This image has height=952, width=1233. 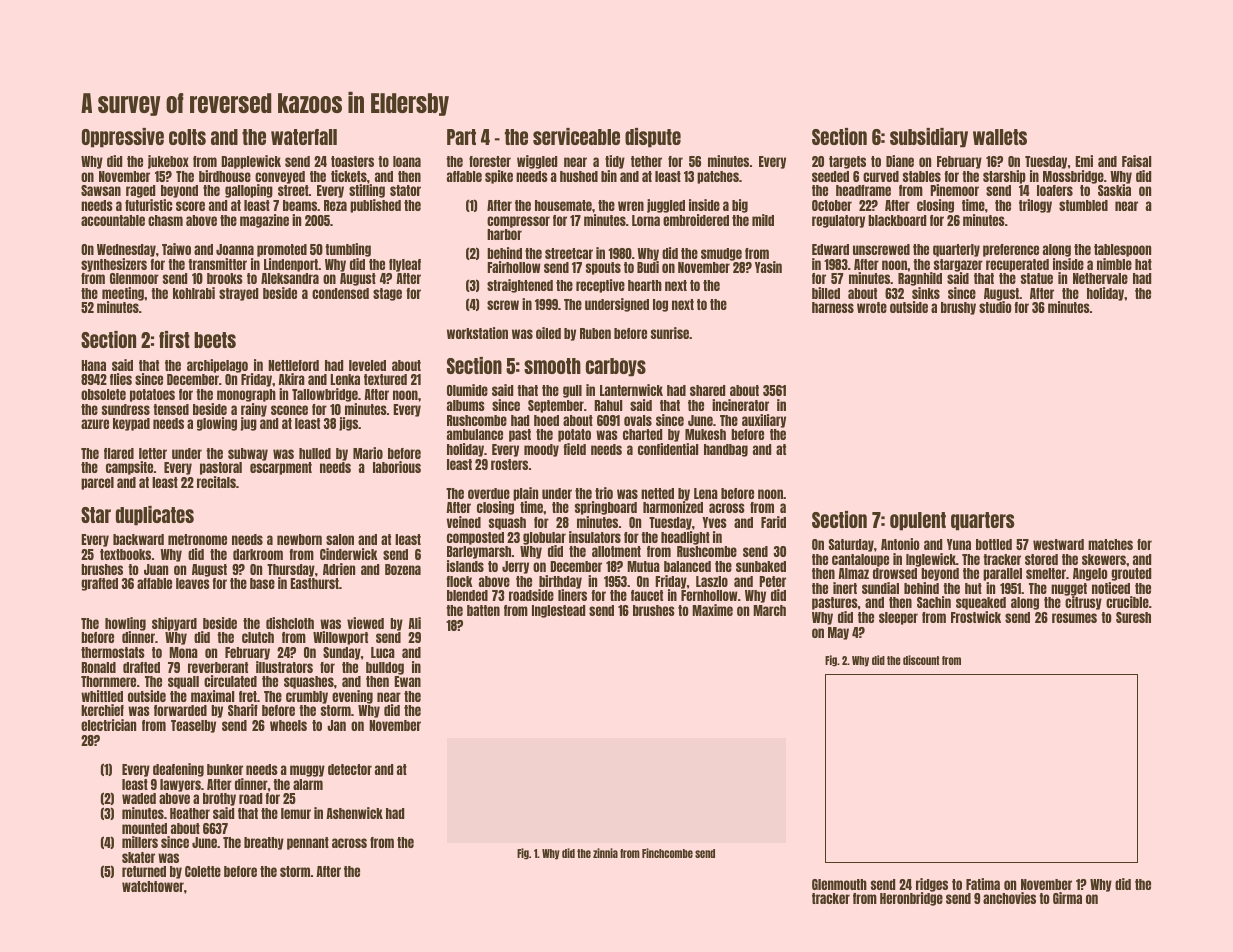 I want to click on grouted, so click(x=1131, y=574).
